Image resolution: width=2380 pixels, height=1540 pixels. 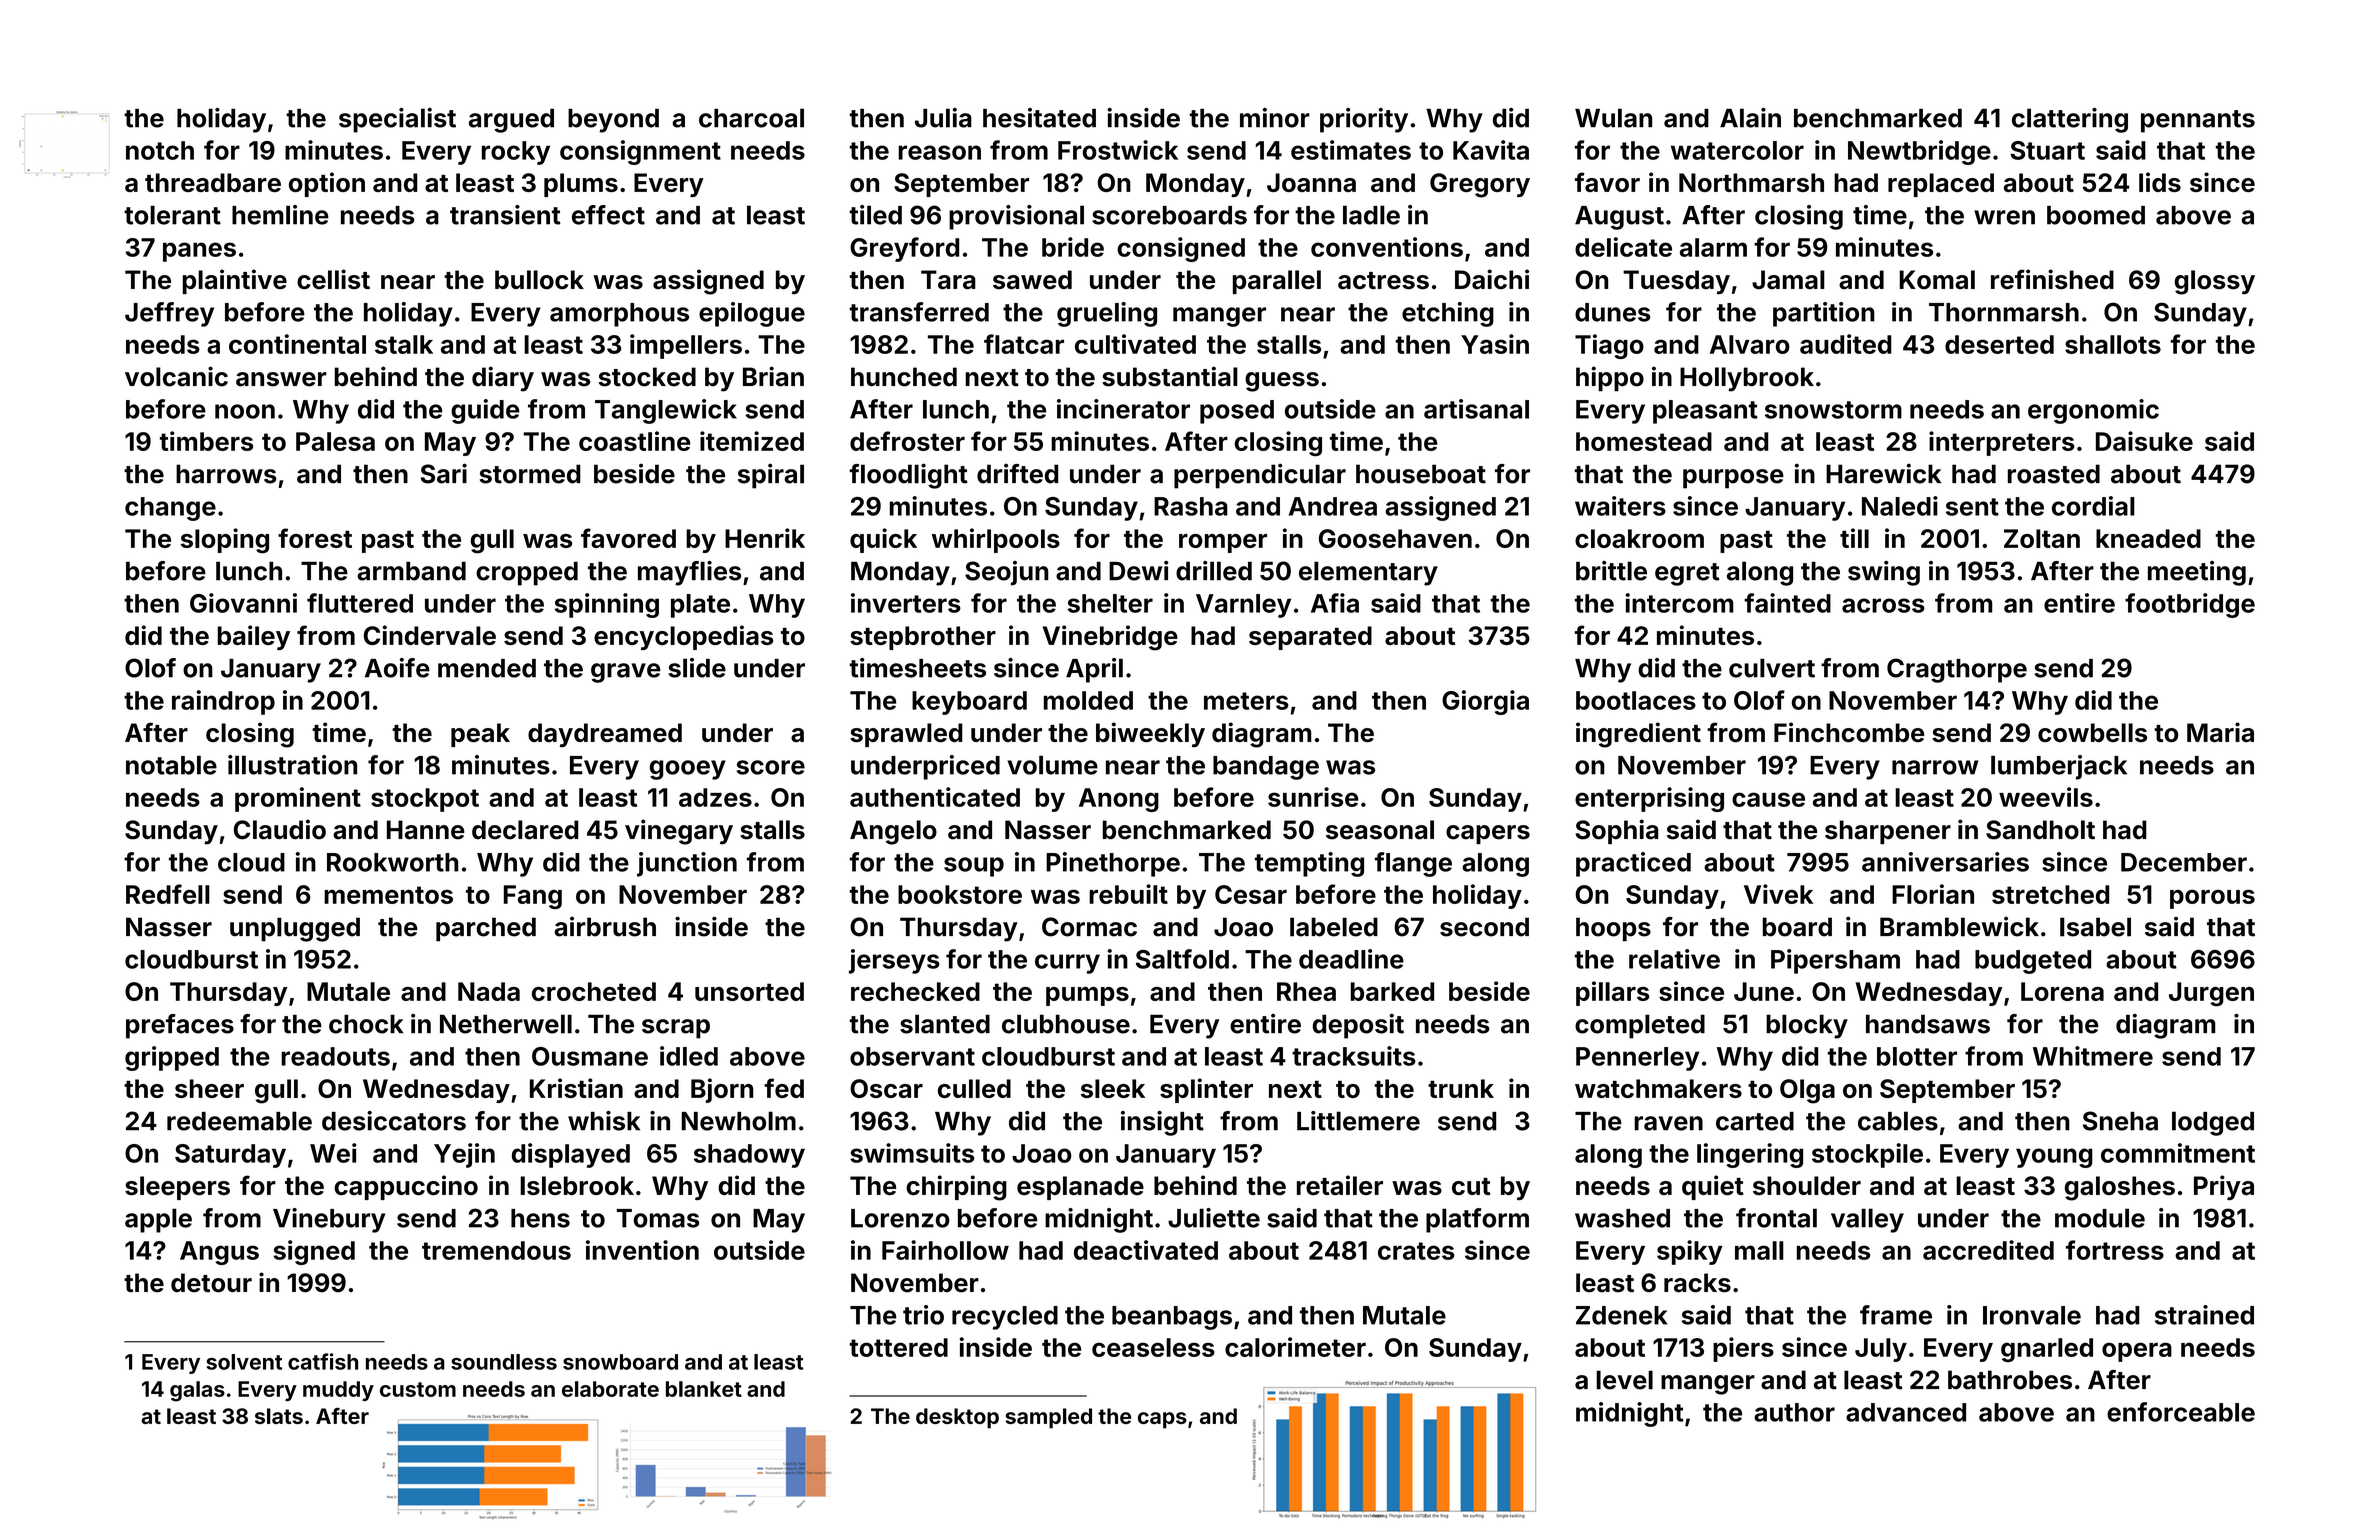 What do you see at coordinates (608, 215) in the document?
I see `effect` at bounding box center [608, 215].
